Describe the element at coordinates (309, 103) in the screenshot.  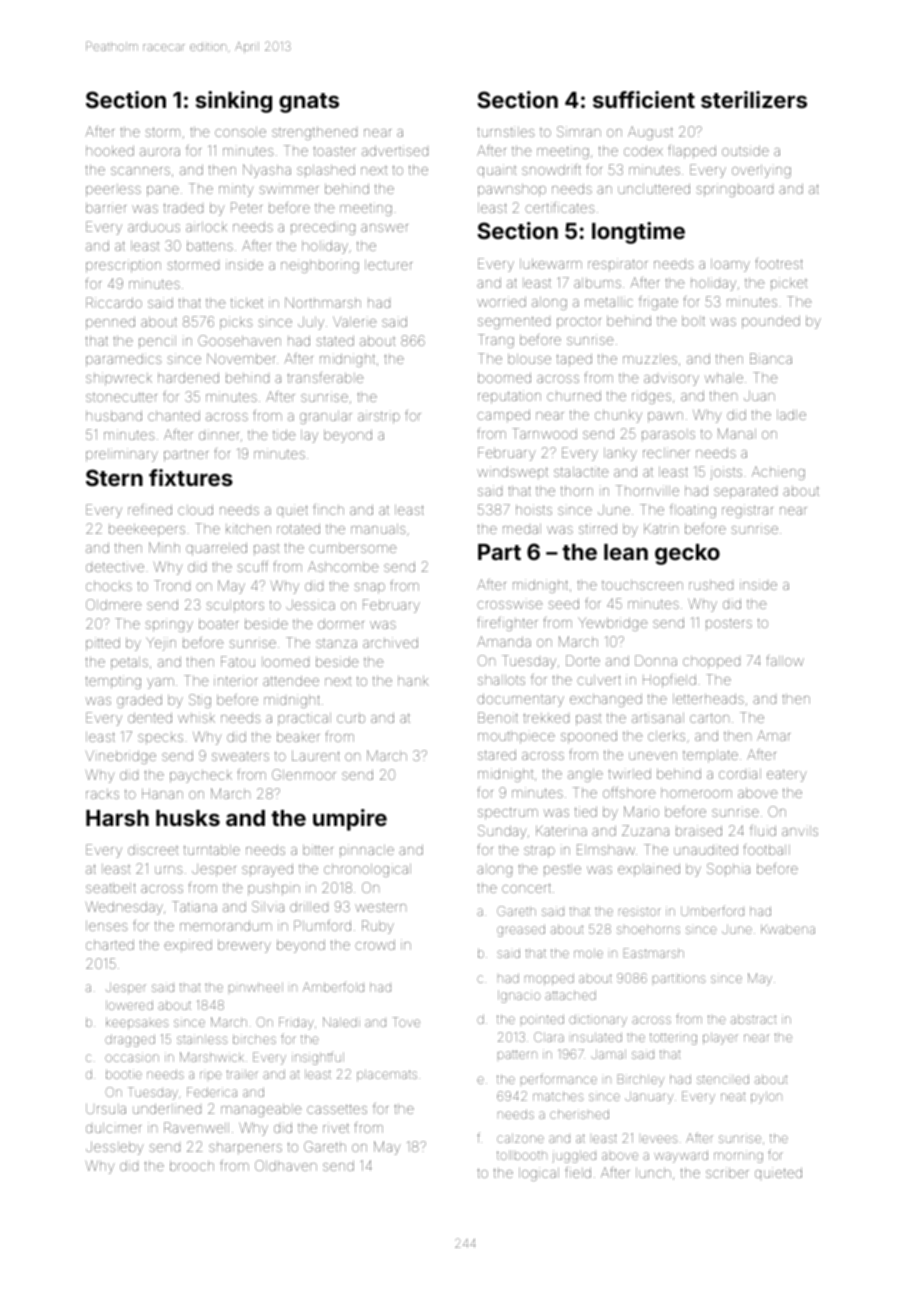
I see `gnats` at that location.
